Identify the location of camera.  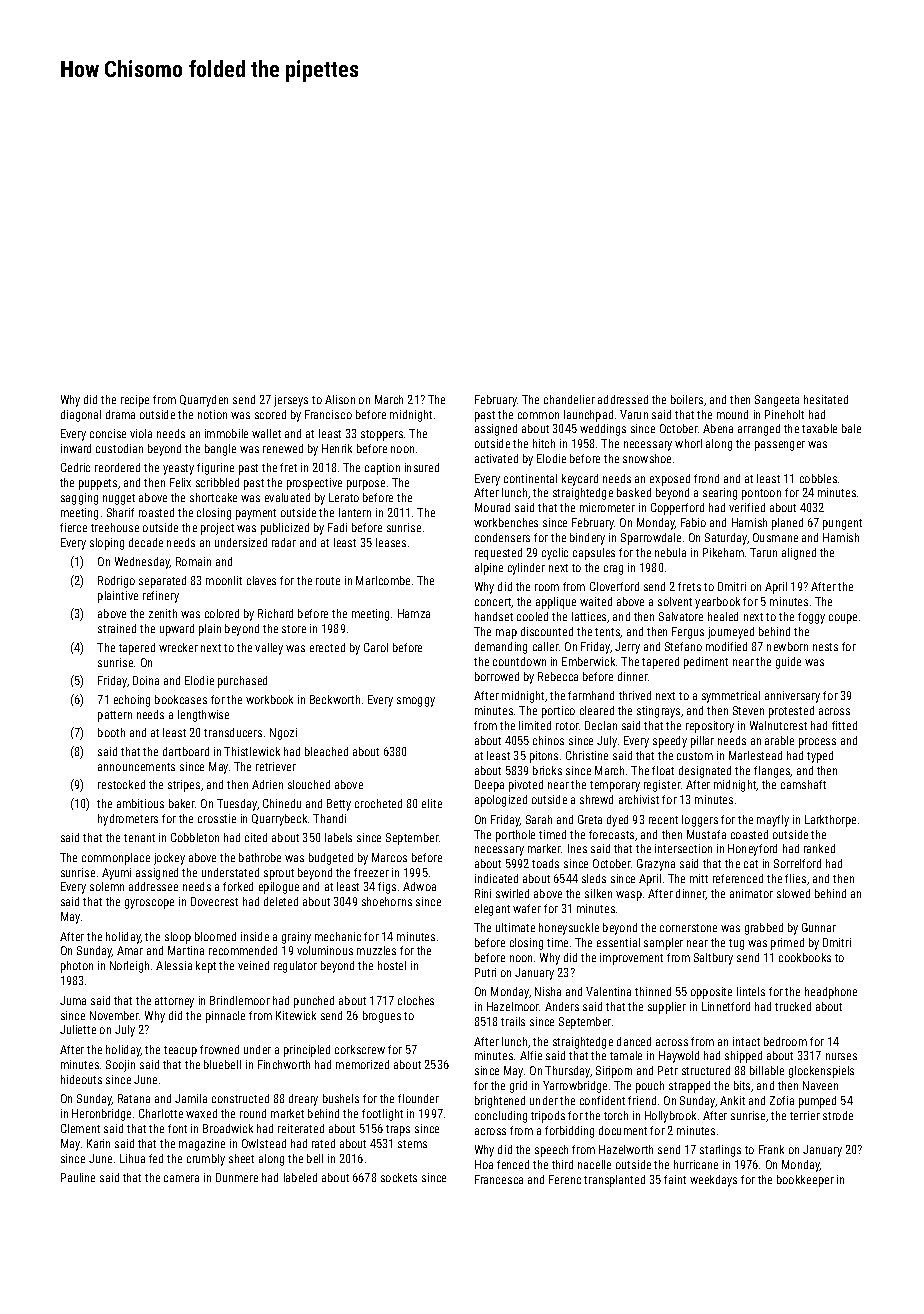
(181, 1178).
